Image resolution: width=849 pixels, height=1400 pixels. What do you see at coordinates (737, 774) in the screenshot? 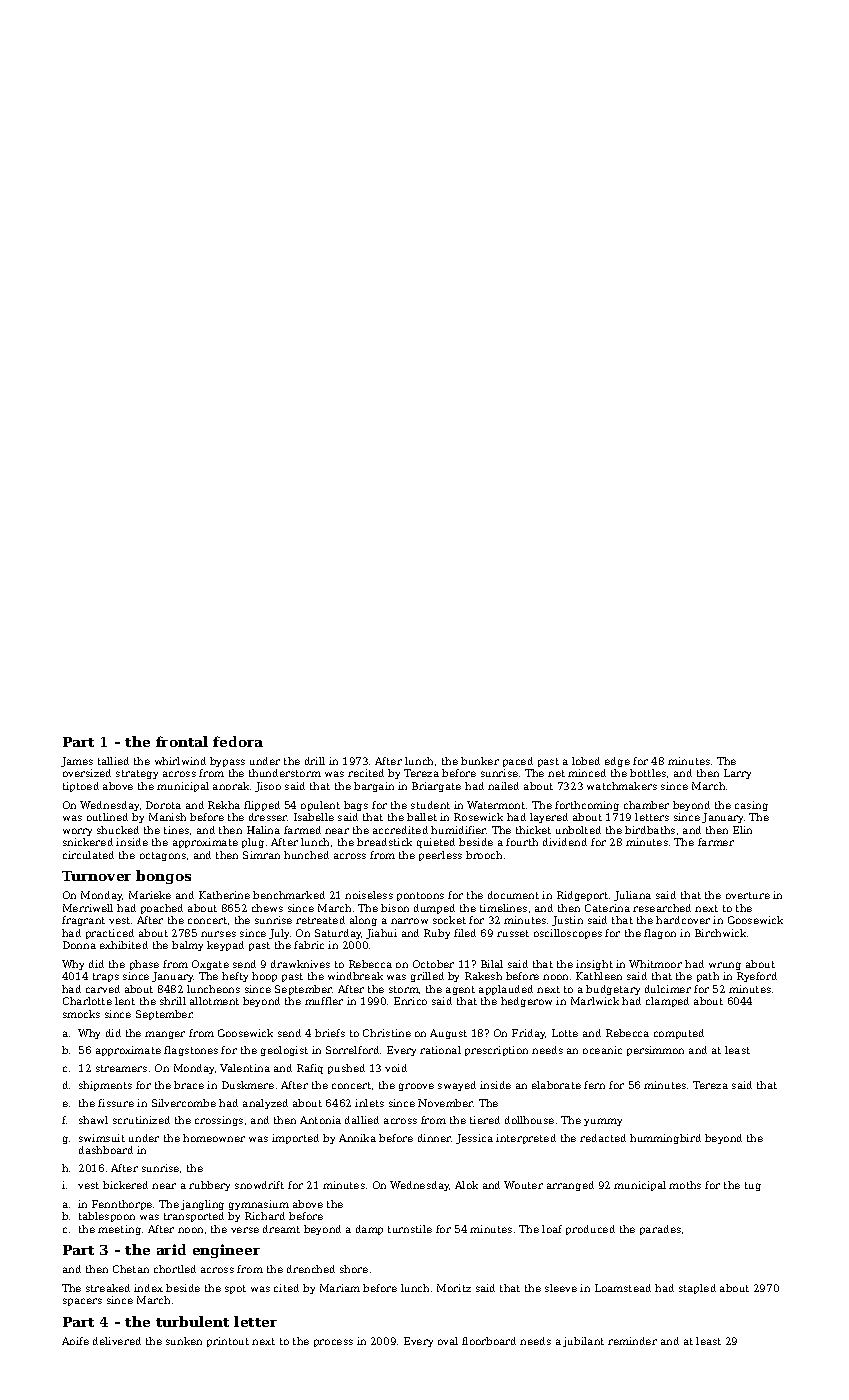
I see `Larry` at bounding box center [737, 774].
